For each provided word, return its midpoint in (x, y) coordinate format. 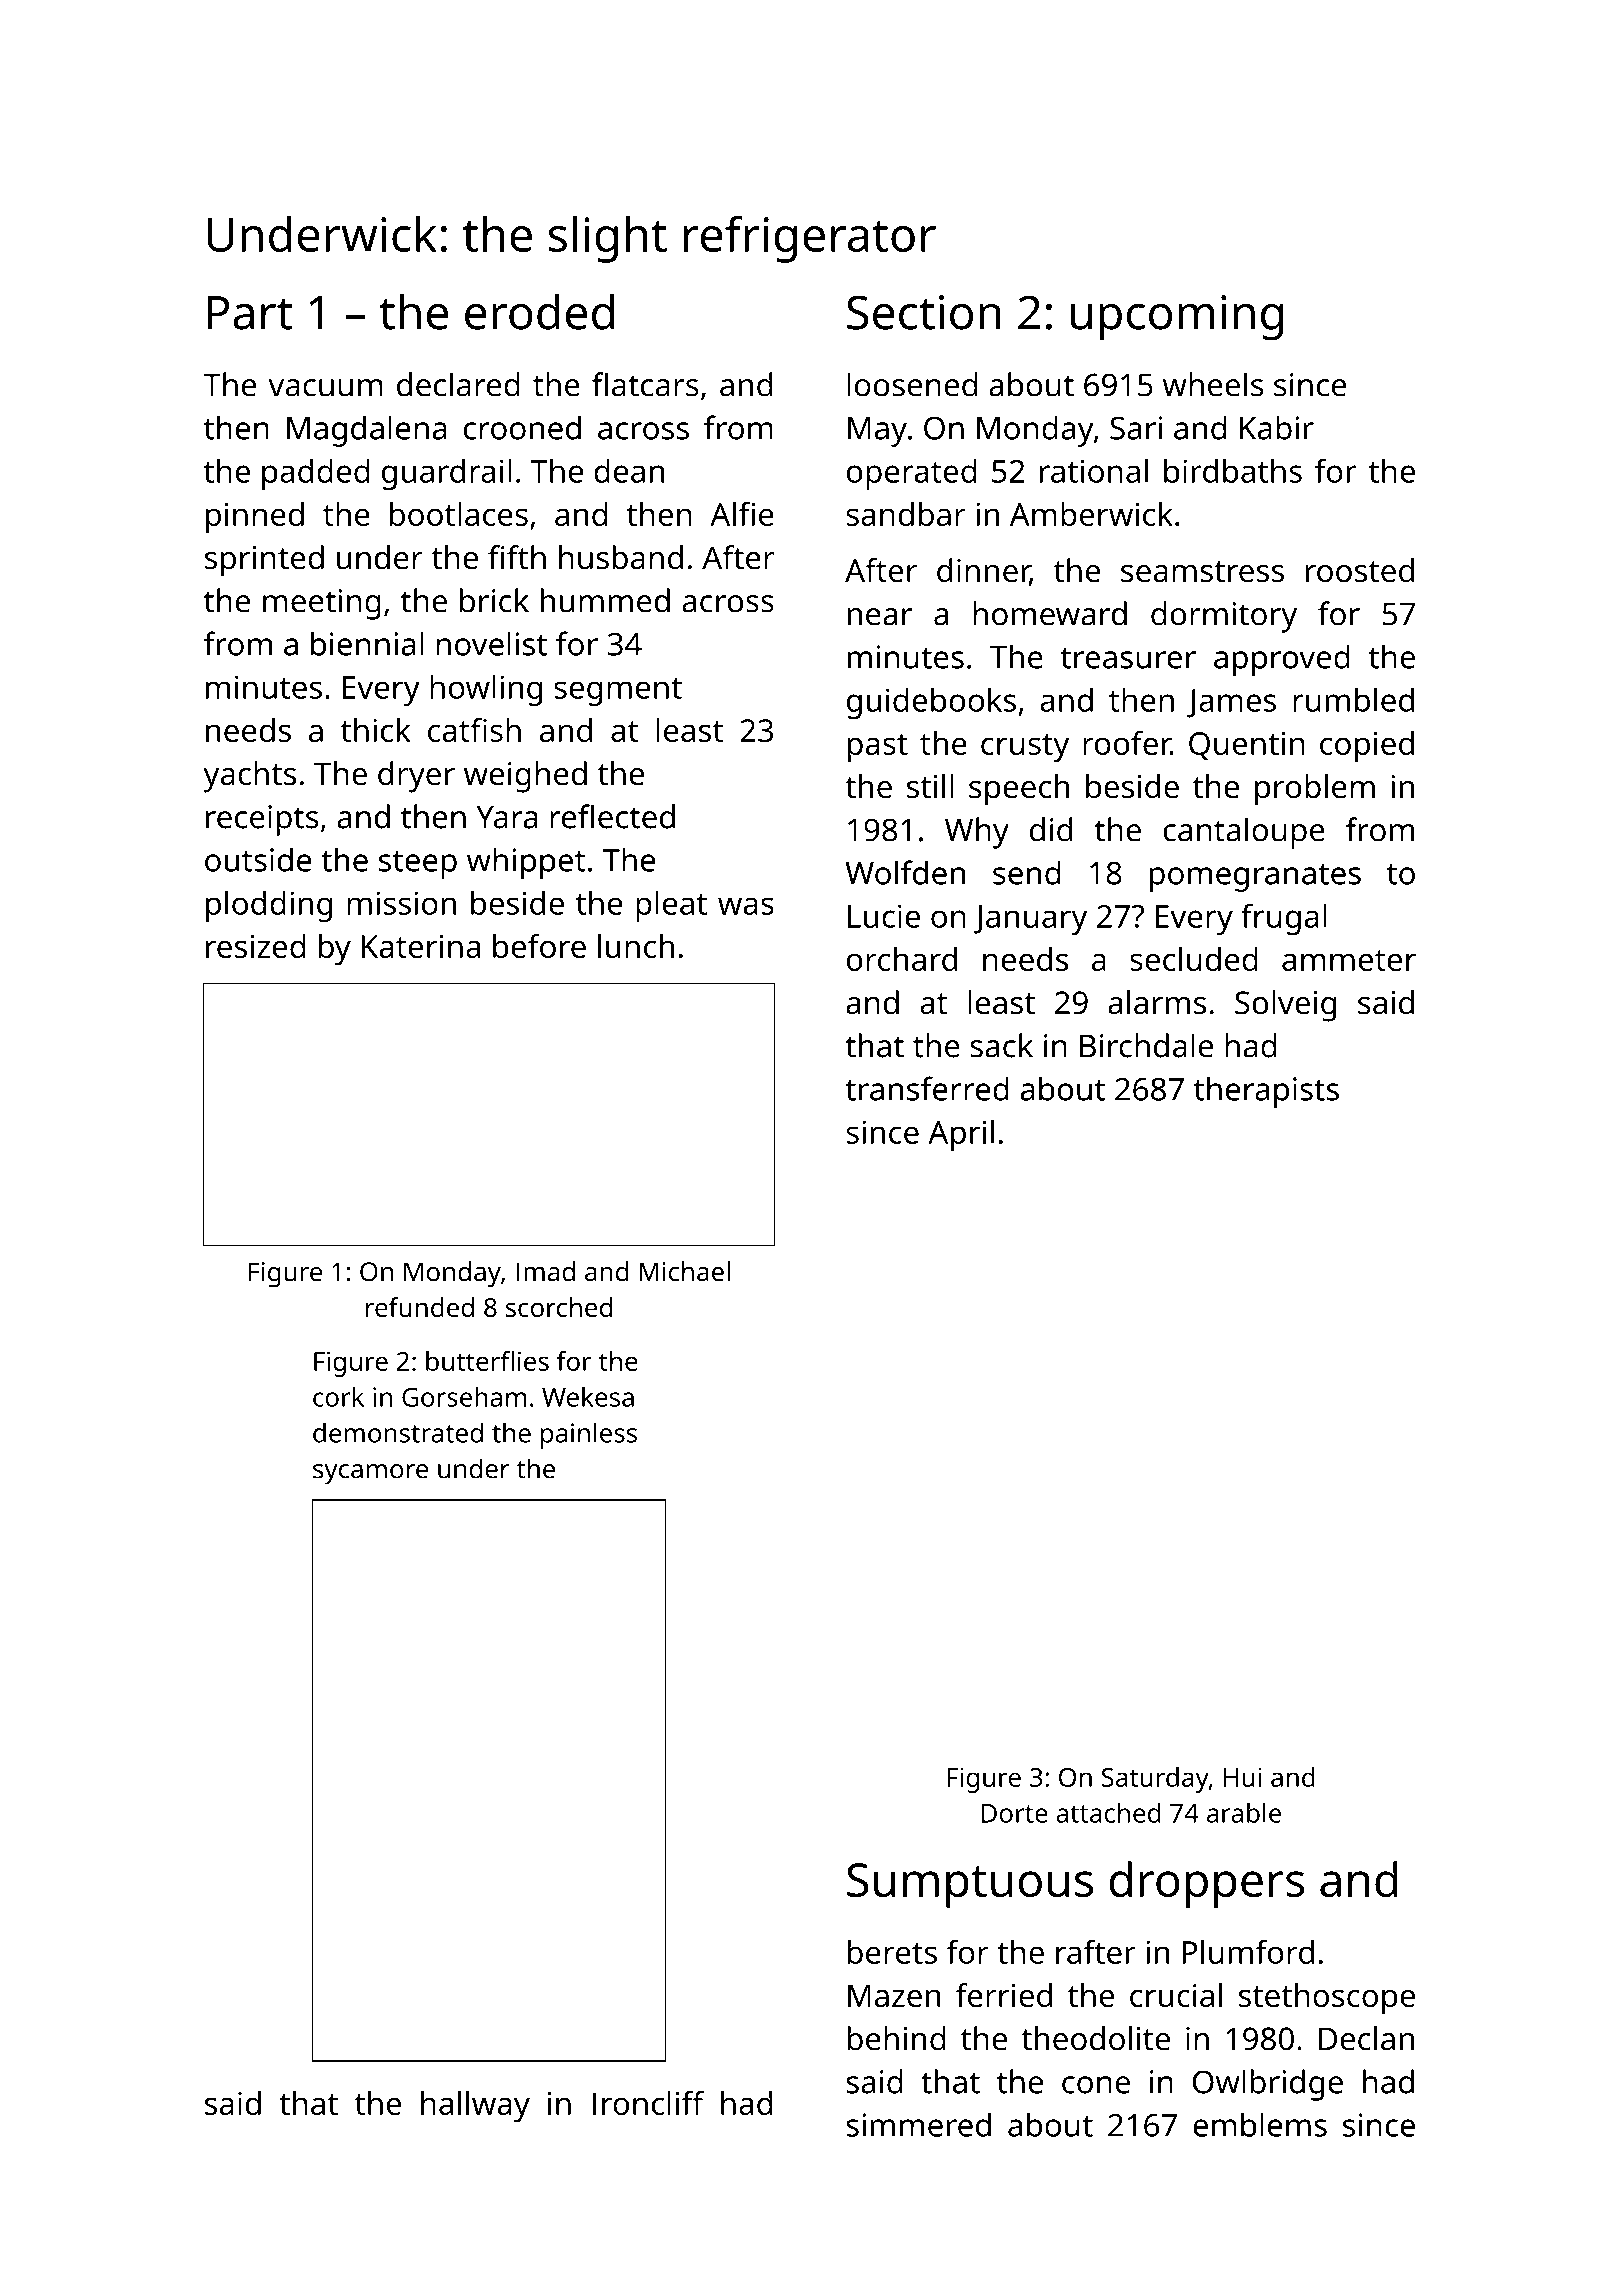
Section (924, 312)
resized (256, 946)
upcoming (1177, 318)
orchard (902, 959)
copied (1367, 747)
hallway (475, 2107)
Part (250, 313)
